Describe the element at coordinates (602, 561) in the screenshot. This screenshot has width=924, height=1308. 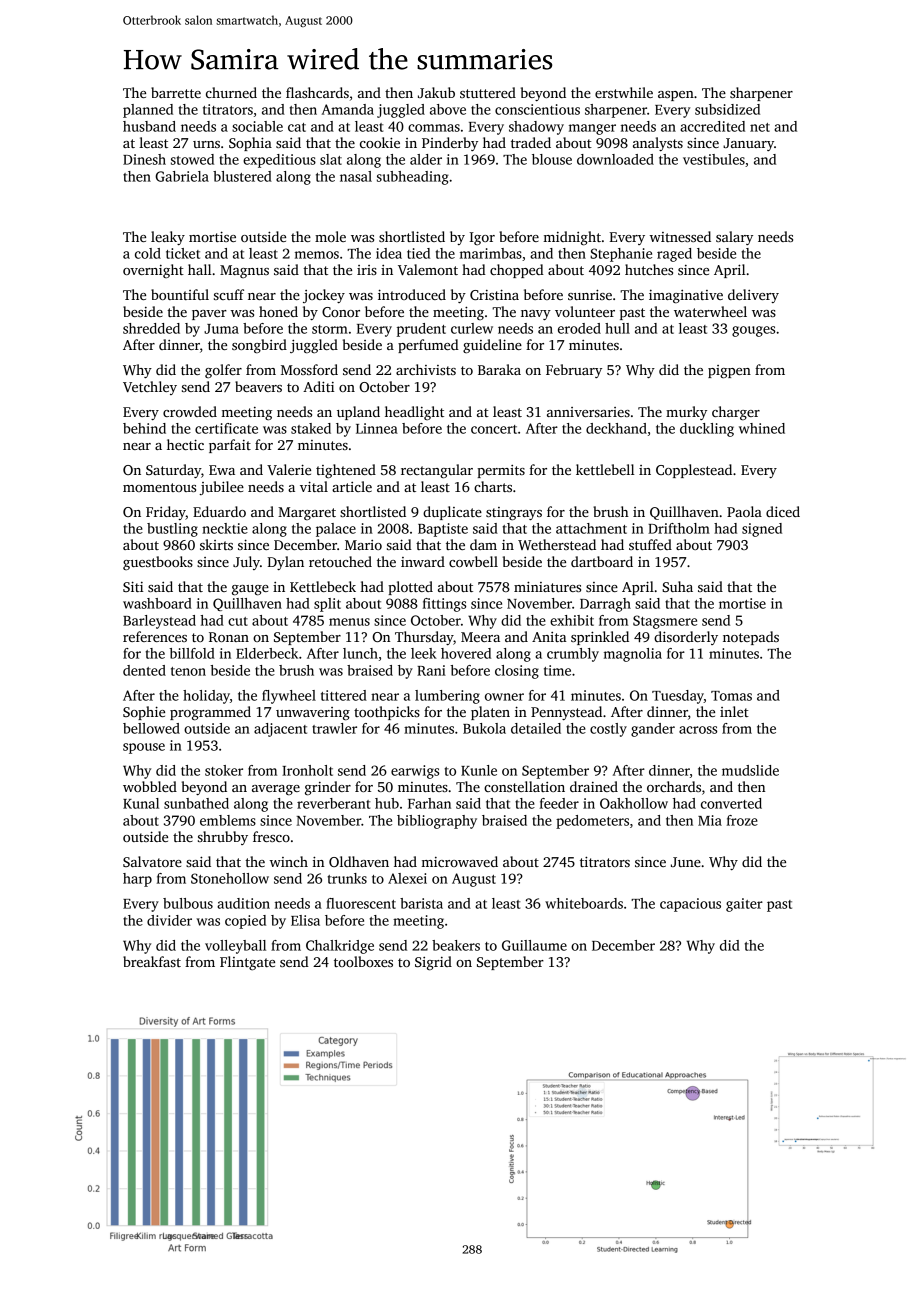
I see `dartboard` at that location.
